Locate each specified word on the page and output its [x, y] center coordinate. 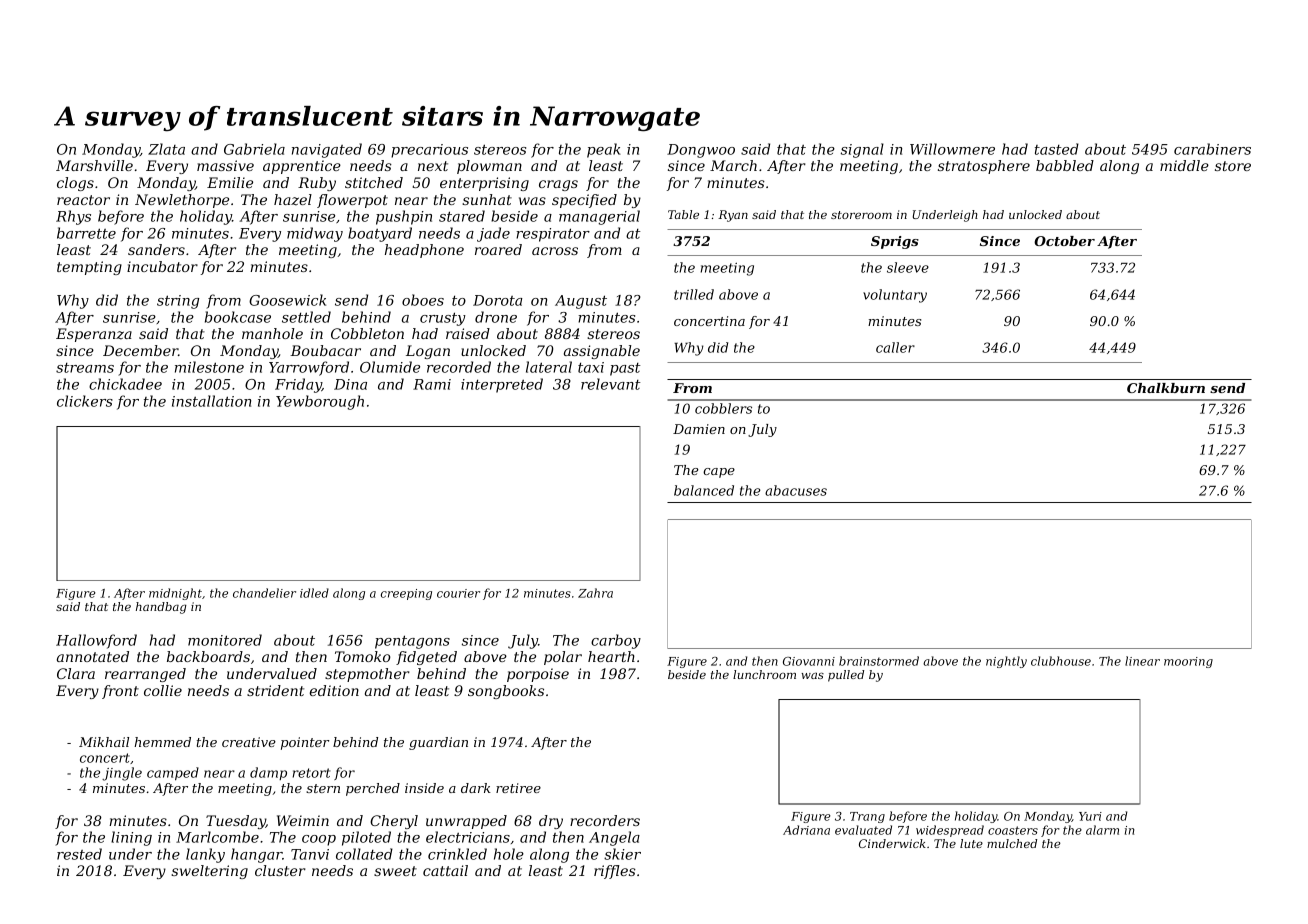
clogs [75, 184]
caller [895, 347]
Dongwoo [701, 151]
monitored [225, 640]
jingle [122, 774]
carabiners [1212, 149]
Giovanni [809, 661]
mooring [1188, 662]
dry [551, 822]
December [140, 350]
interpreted [502, 385]
